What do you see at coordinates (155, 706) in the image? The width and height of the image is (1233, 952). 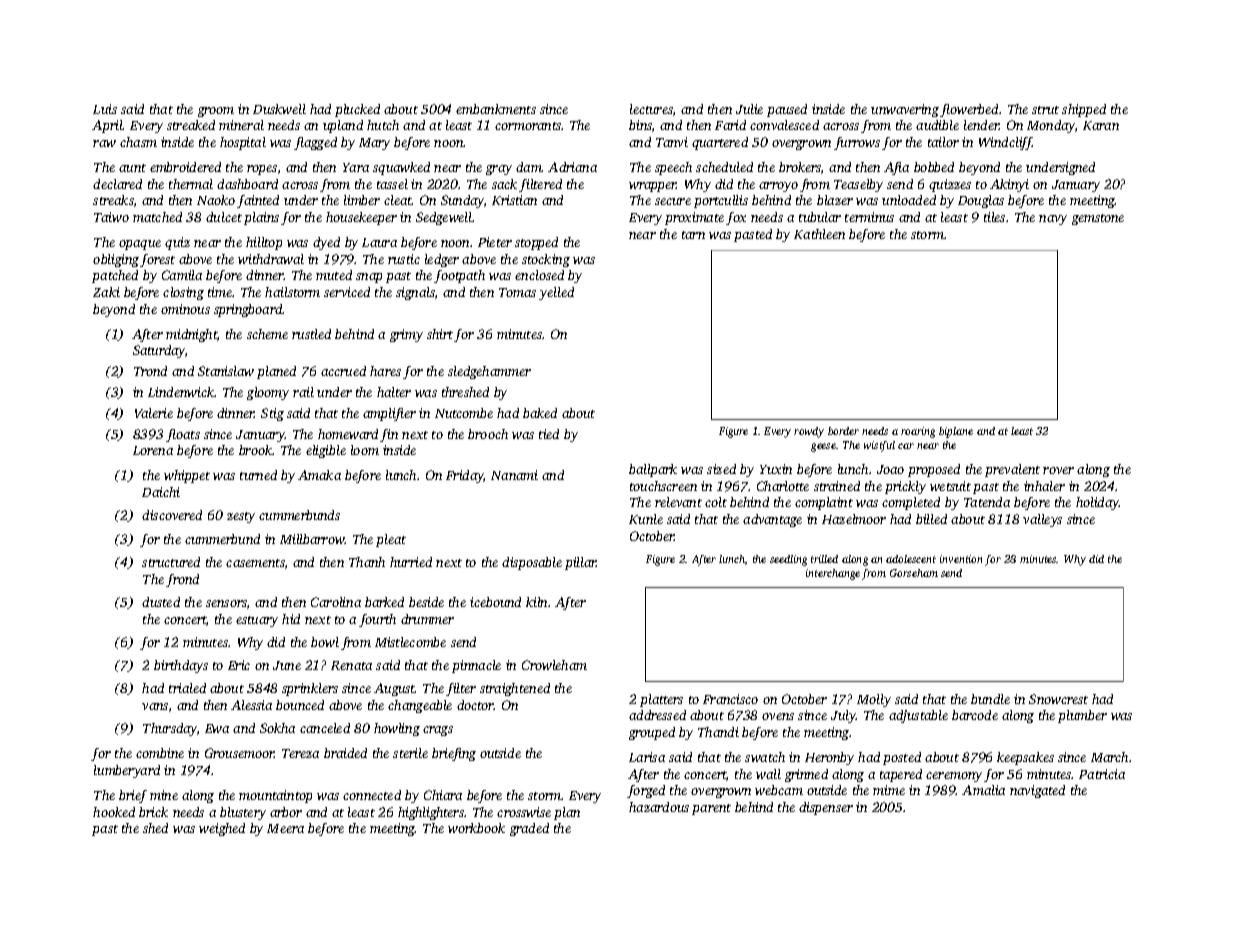 I see `vans` at bounding box center [155, 706].
